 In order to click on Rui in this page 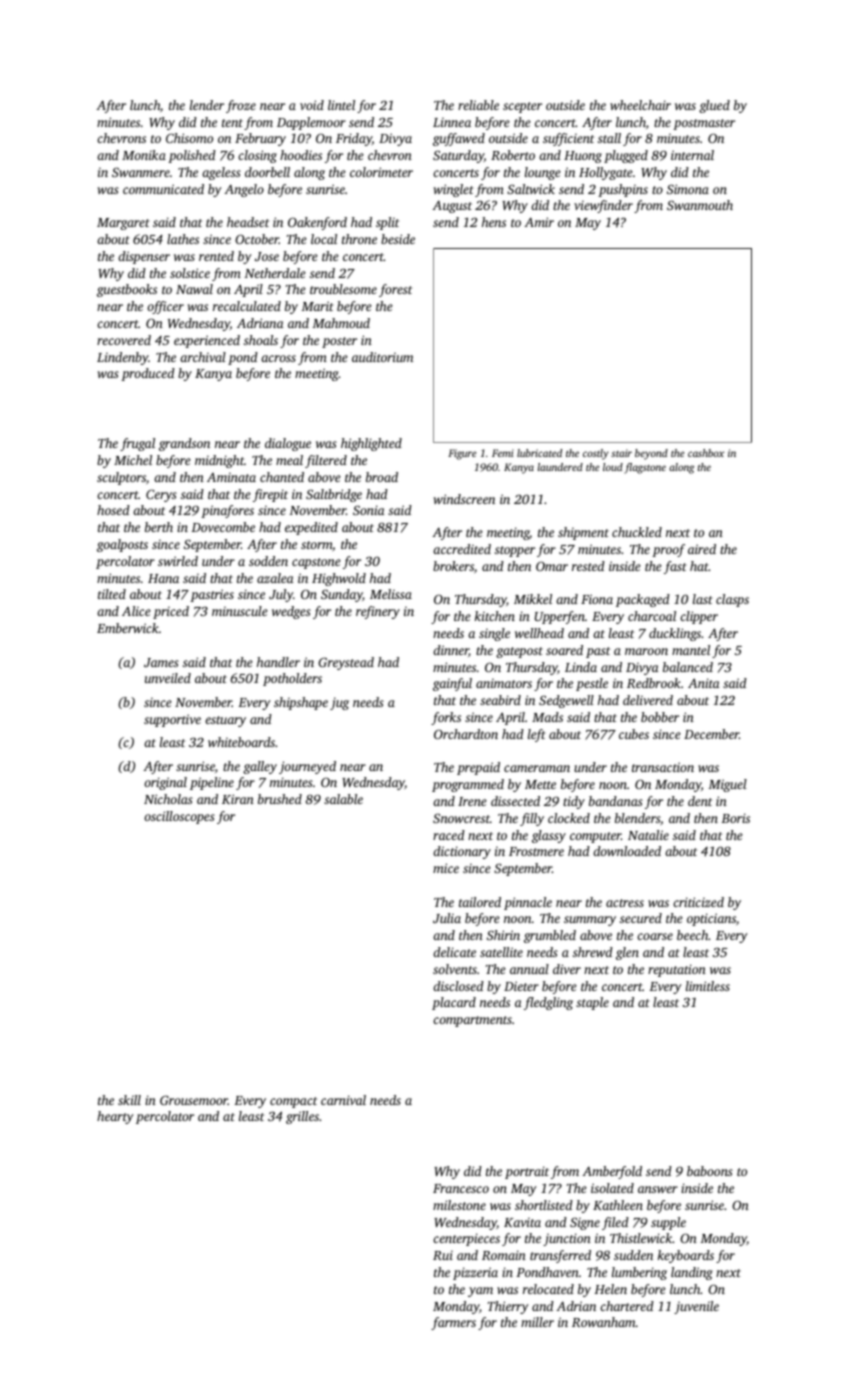, I will do `click(443, 1255)`.
